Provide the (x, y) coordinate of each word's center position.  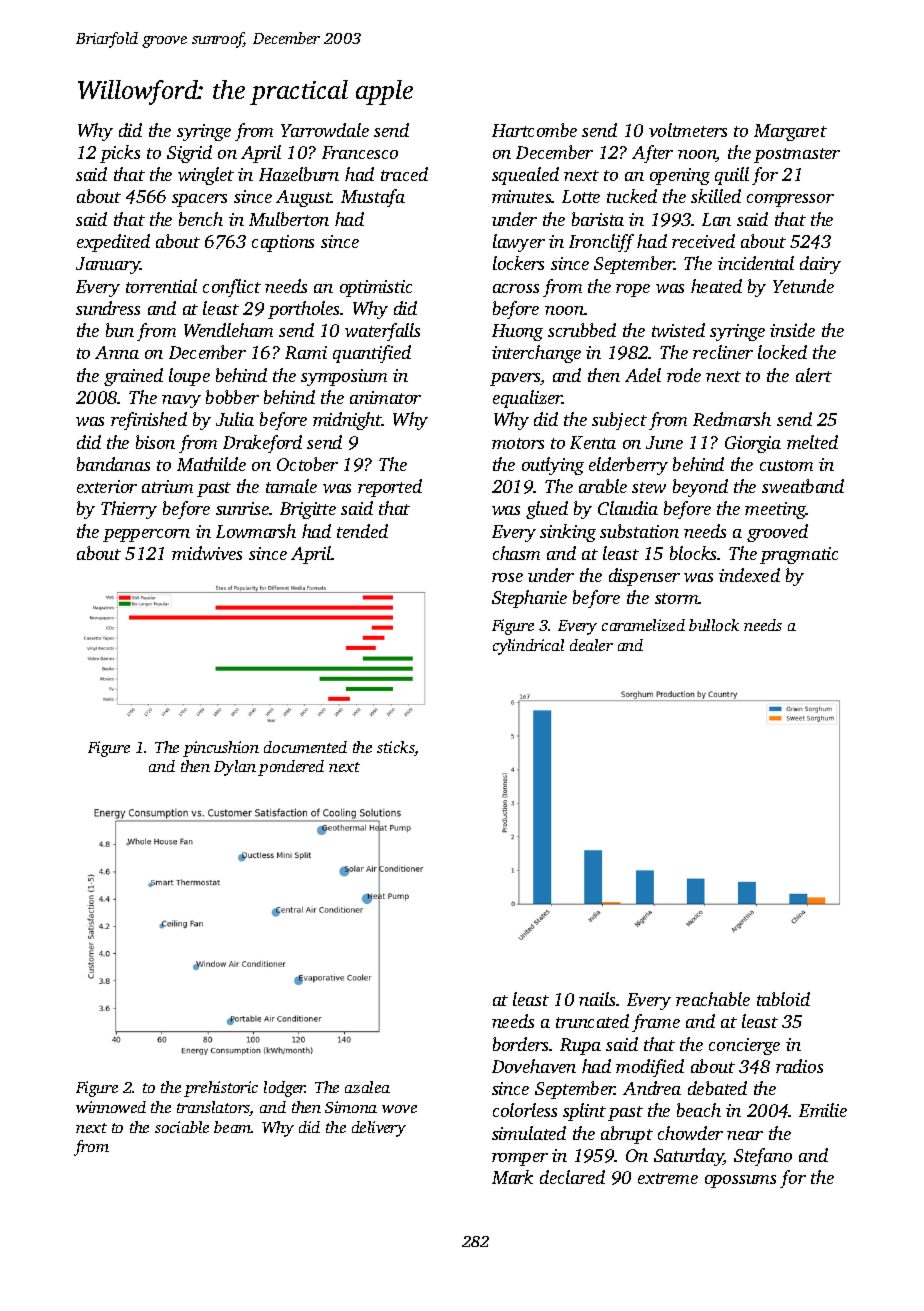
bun (120, 330)
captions (283, 243)
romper (520, 1159)
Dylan (235, 768)
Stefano (763, 1157)
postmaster (797, 155)
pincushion (221, 749)
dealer (591, 645)
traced (404, 174)
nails (597, 999)
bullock (714, 625)
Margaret (790, 132)
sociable (182, 1127)
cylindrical (528, 647)
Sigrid (189, 154)
